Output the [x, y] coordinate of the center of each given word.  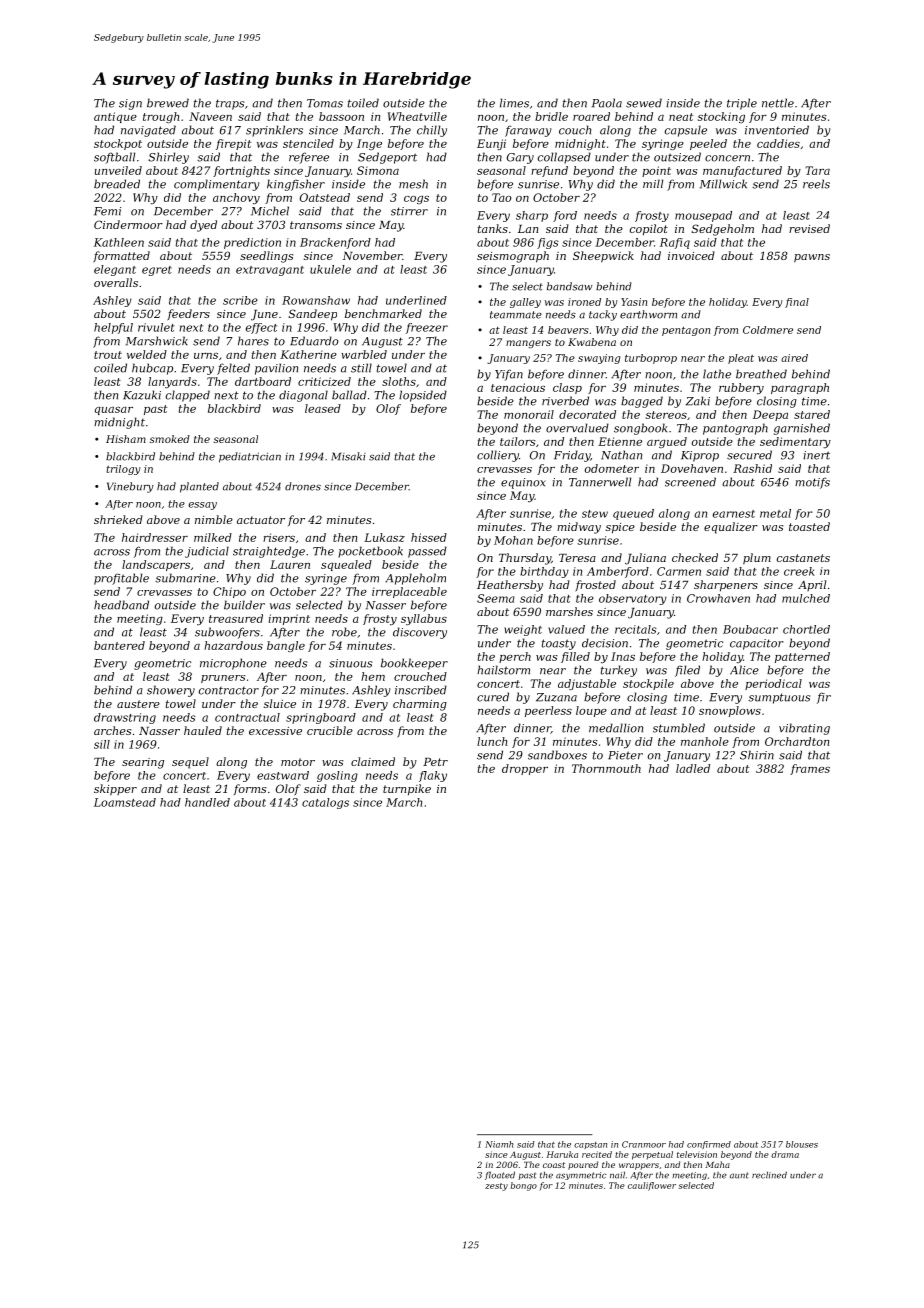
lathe [717, 374]
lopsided [423, 396]
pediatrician [250, 457]
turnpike [407, 790]
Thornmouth [606, 768]
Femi [107, 211]
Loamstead [125, 802]
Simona [378, 170]
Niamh [499, 1144]
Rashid [752, 468]
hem [373, 676]
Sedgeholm [722, 230]
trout [108, 355]
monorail [529, 414]
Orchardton [797, 741]
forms [250, 789]
